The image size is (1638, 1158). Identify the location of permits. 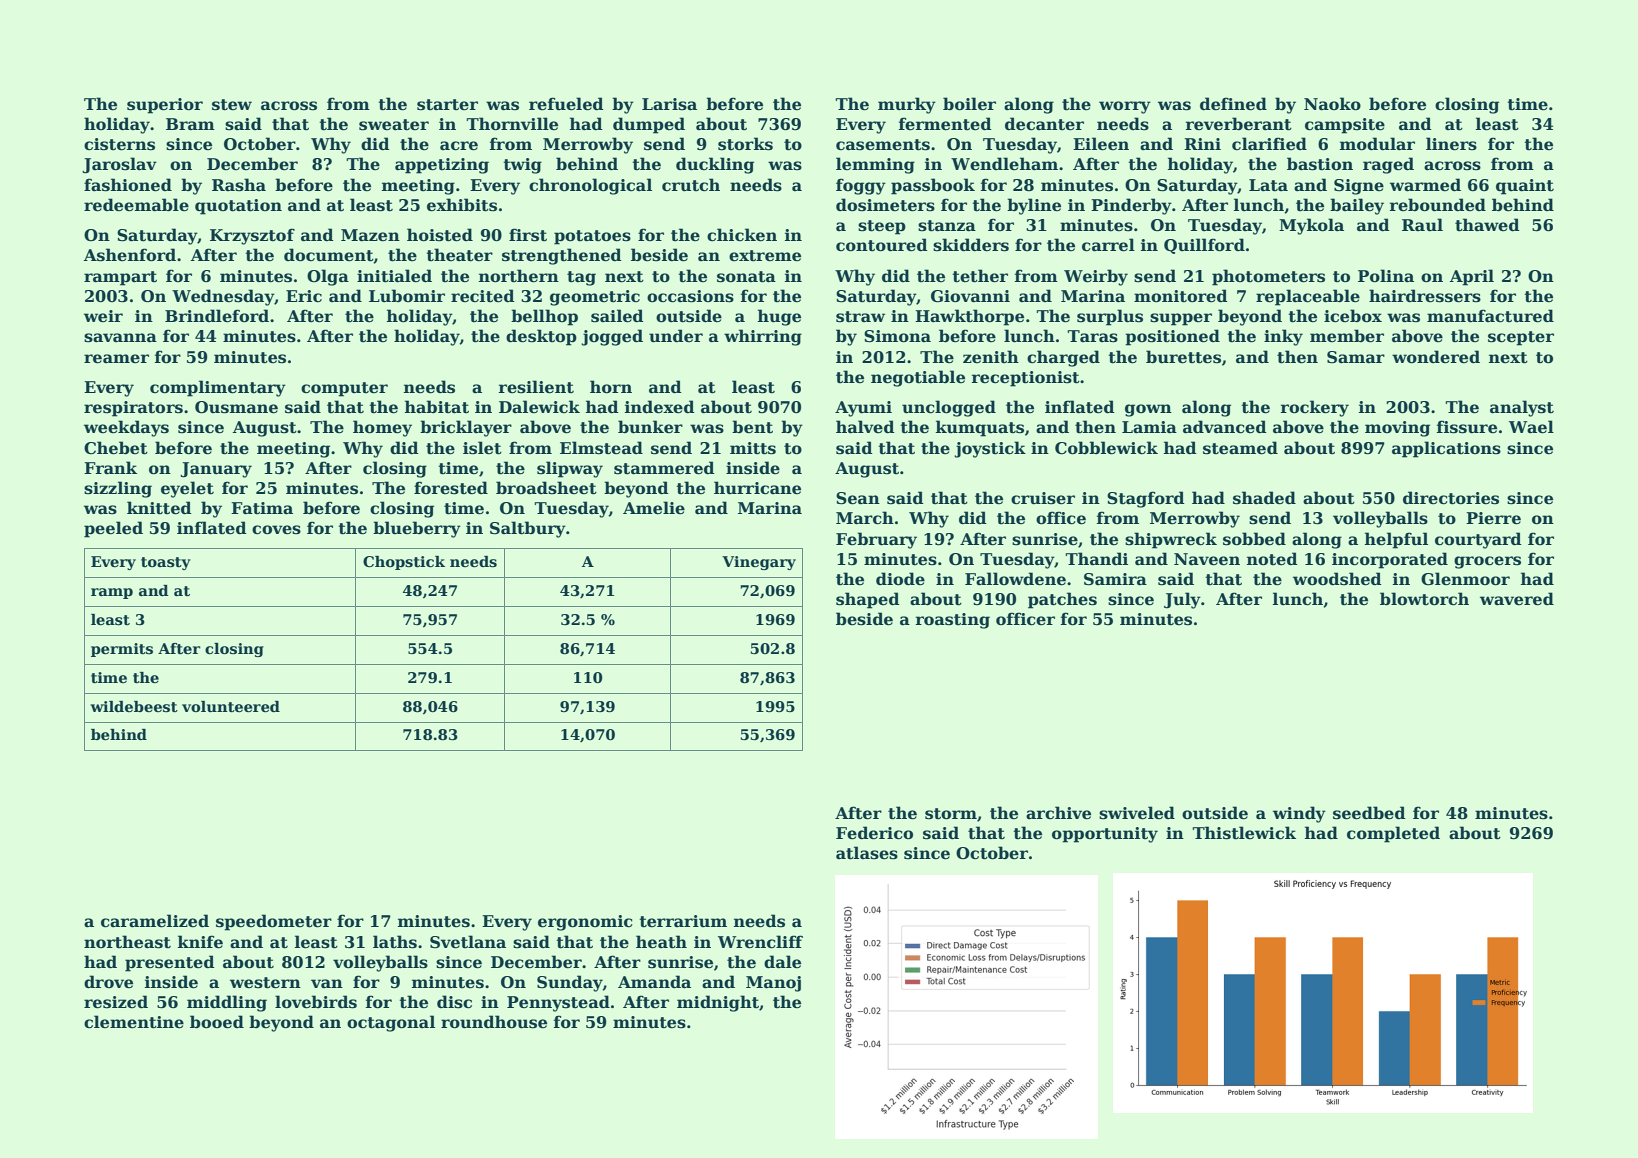
(122, 650).
